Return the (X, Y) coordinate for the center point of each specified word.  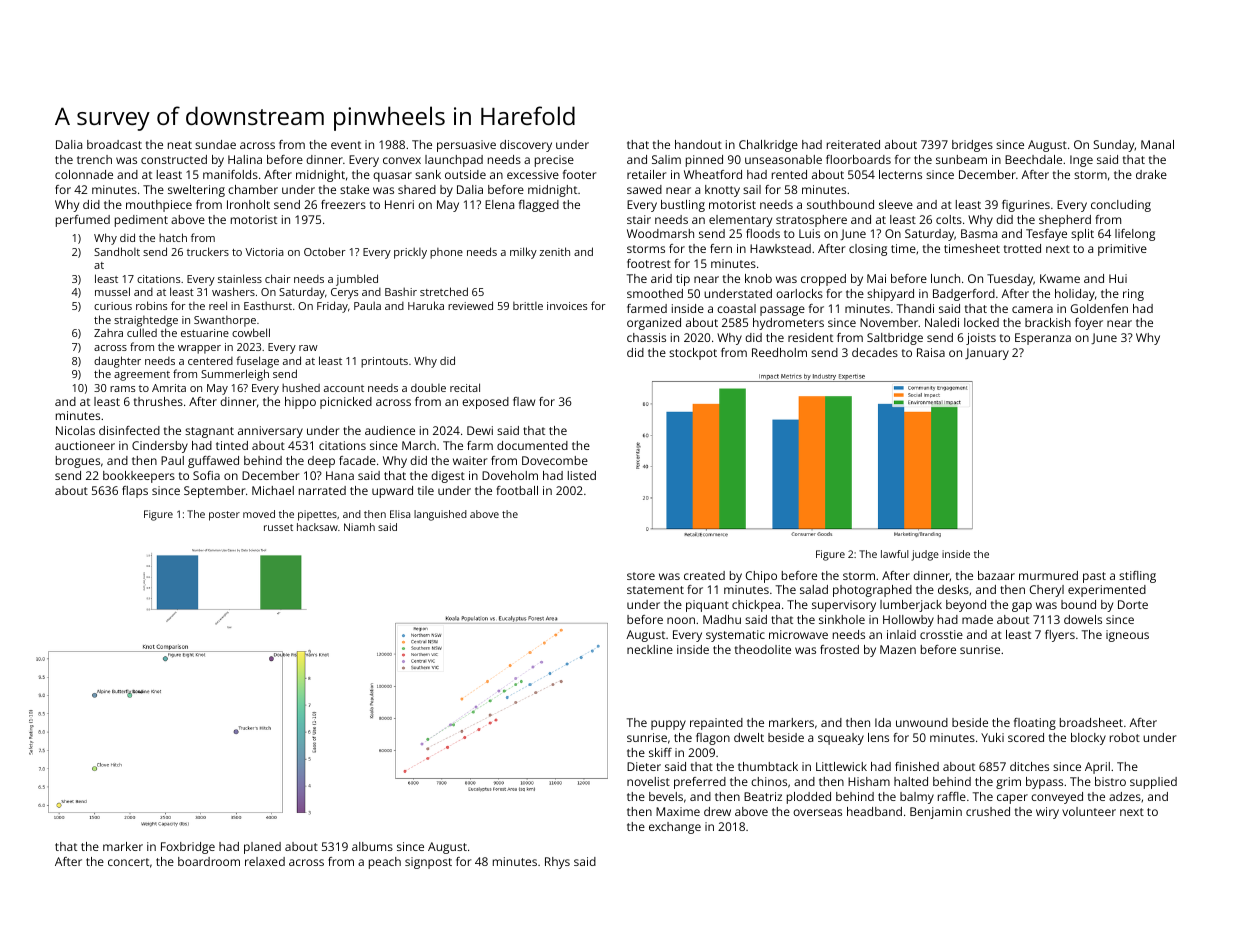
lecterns (900, 174)
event (346, 145)
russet (278, 527)
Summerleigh (235, 375)
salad (814, 589)
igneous (1127, 636)
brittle (528, 306)
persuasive (466, 146)
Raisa (931, 352)
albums (372, 846)
